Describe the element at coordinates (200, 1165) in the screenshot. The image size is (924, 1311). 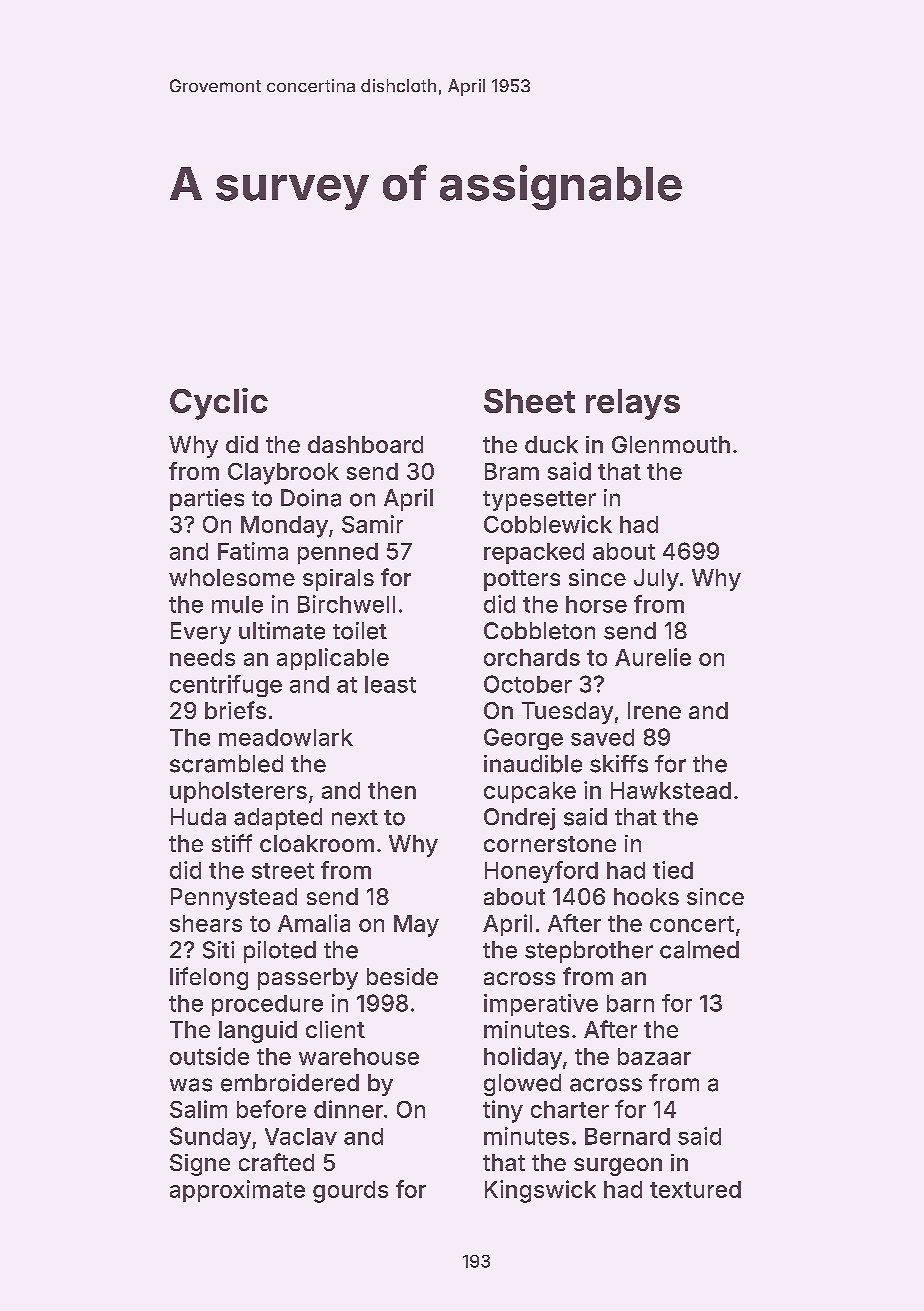
I see `Signe` at that location.
